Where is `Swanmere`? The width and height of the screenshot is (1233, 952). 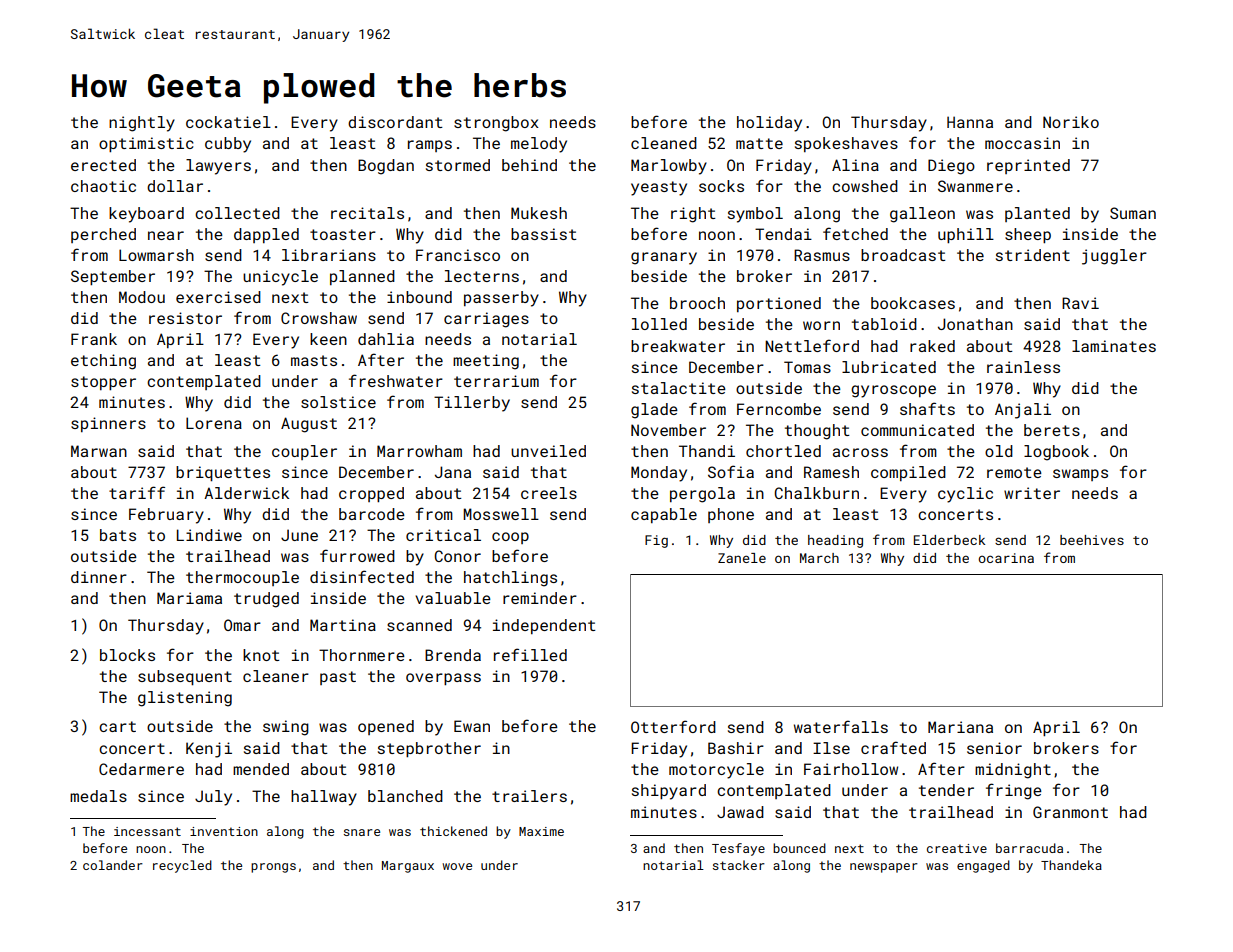 Swanmere is located at coordinates (975, 186).
